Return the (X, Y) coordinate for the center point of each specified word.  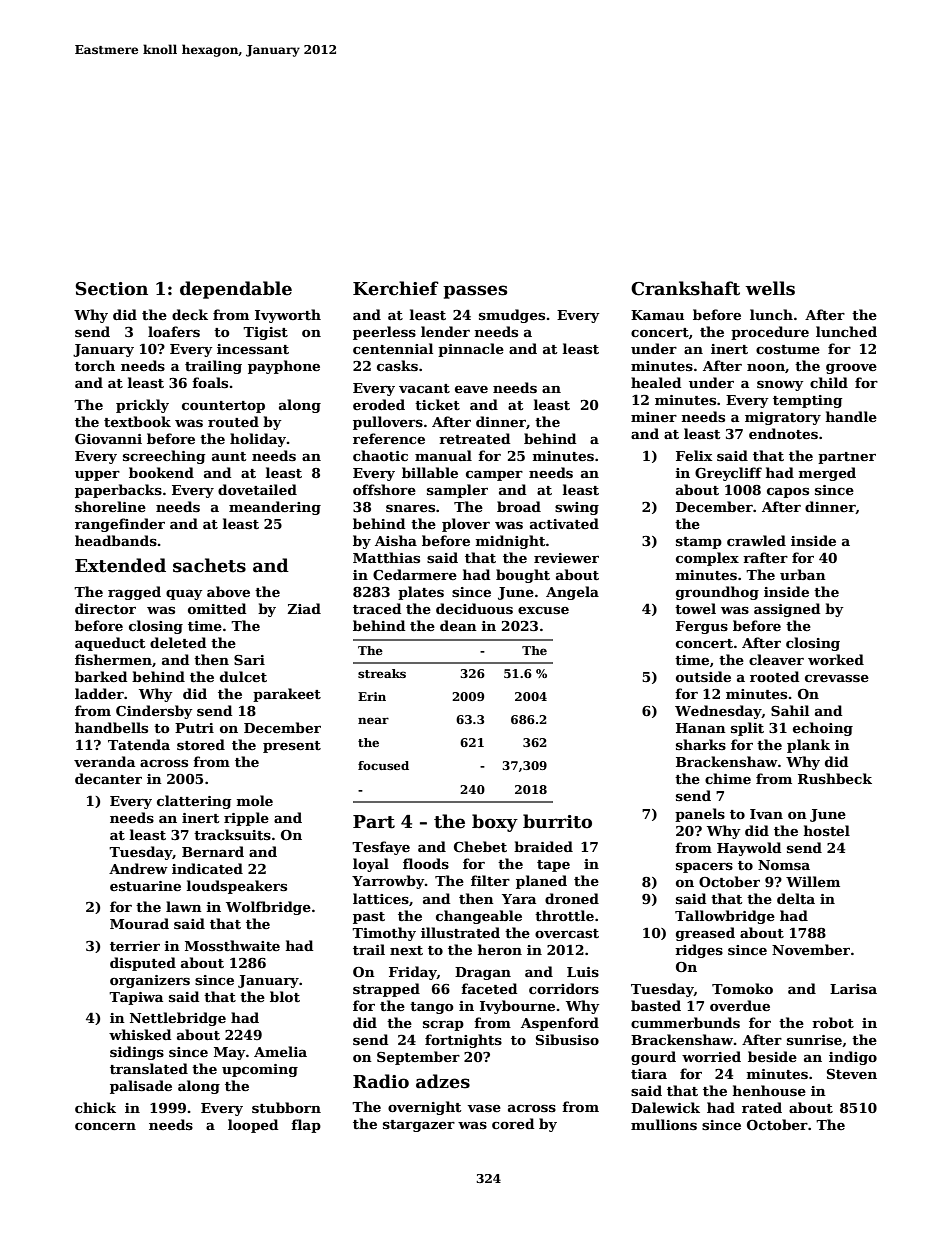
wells (770, 288)
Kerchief (396, 288)
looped (253, 1126)
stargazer (419, 1126)
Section (112, 289)
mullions (664, 1124)
